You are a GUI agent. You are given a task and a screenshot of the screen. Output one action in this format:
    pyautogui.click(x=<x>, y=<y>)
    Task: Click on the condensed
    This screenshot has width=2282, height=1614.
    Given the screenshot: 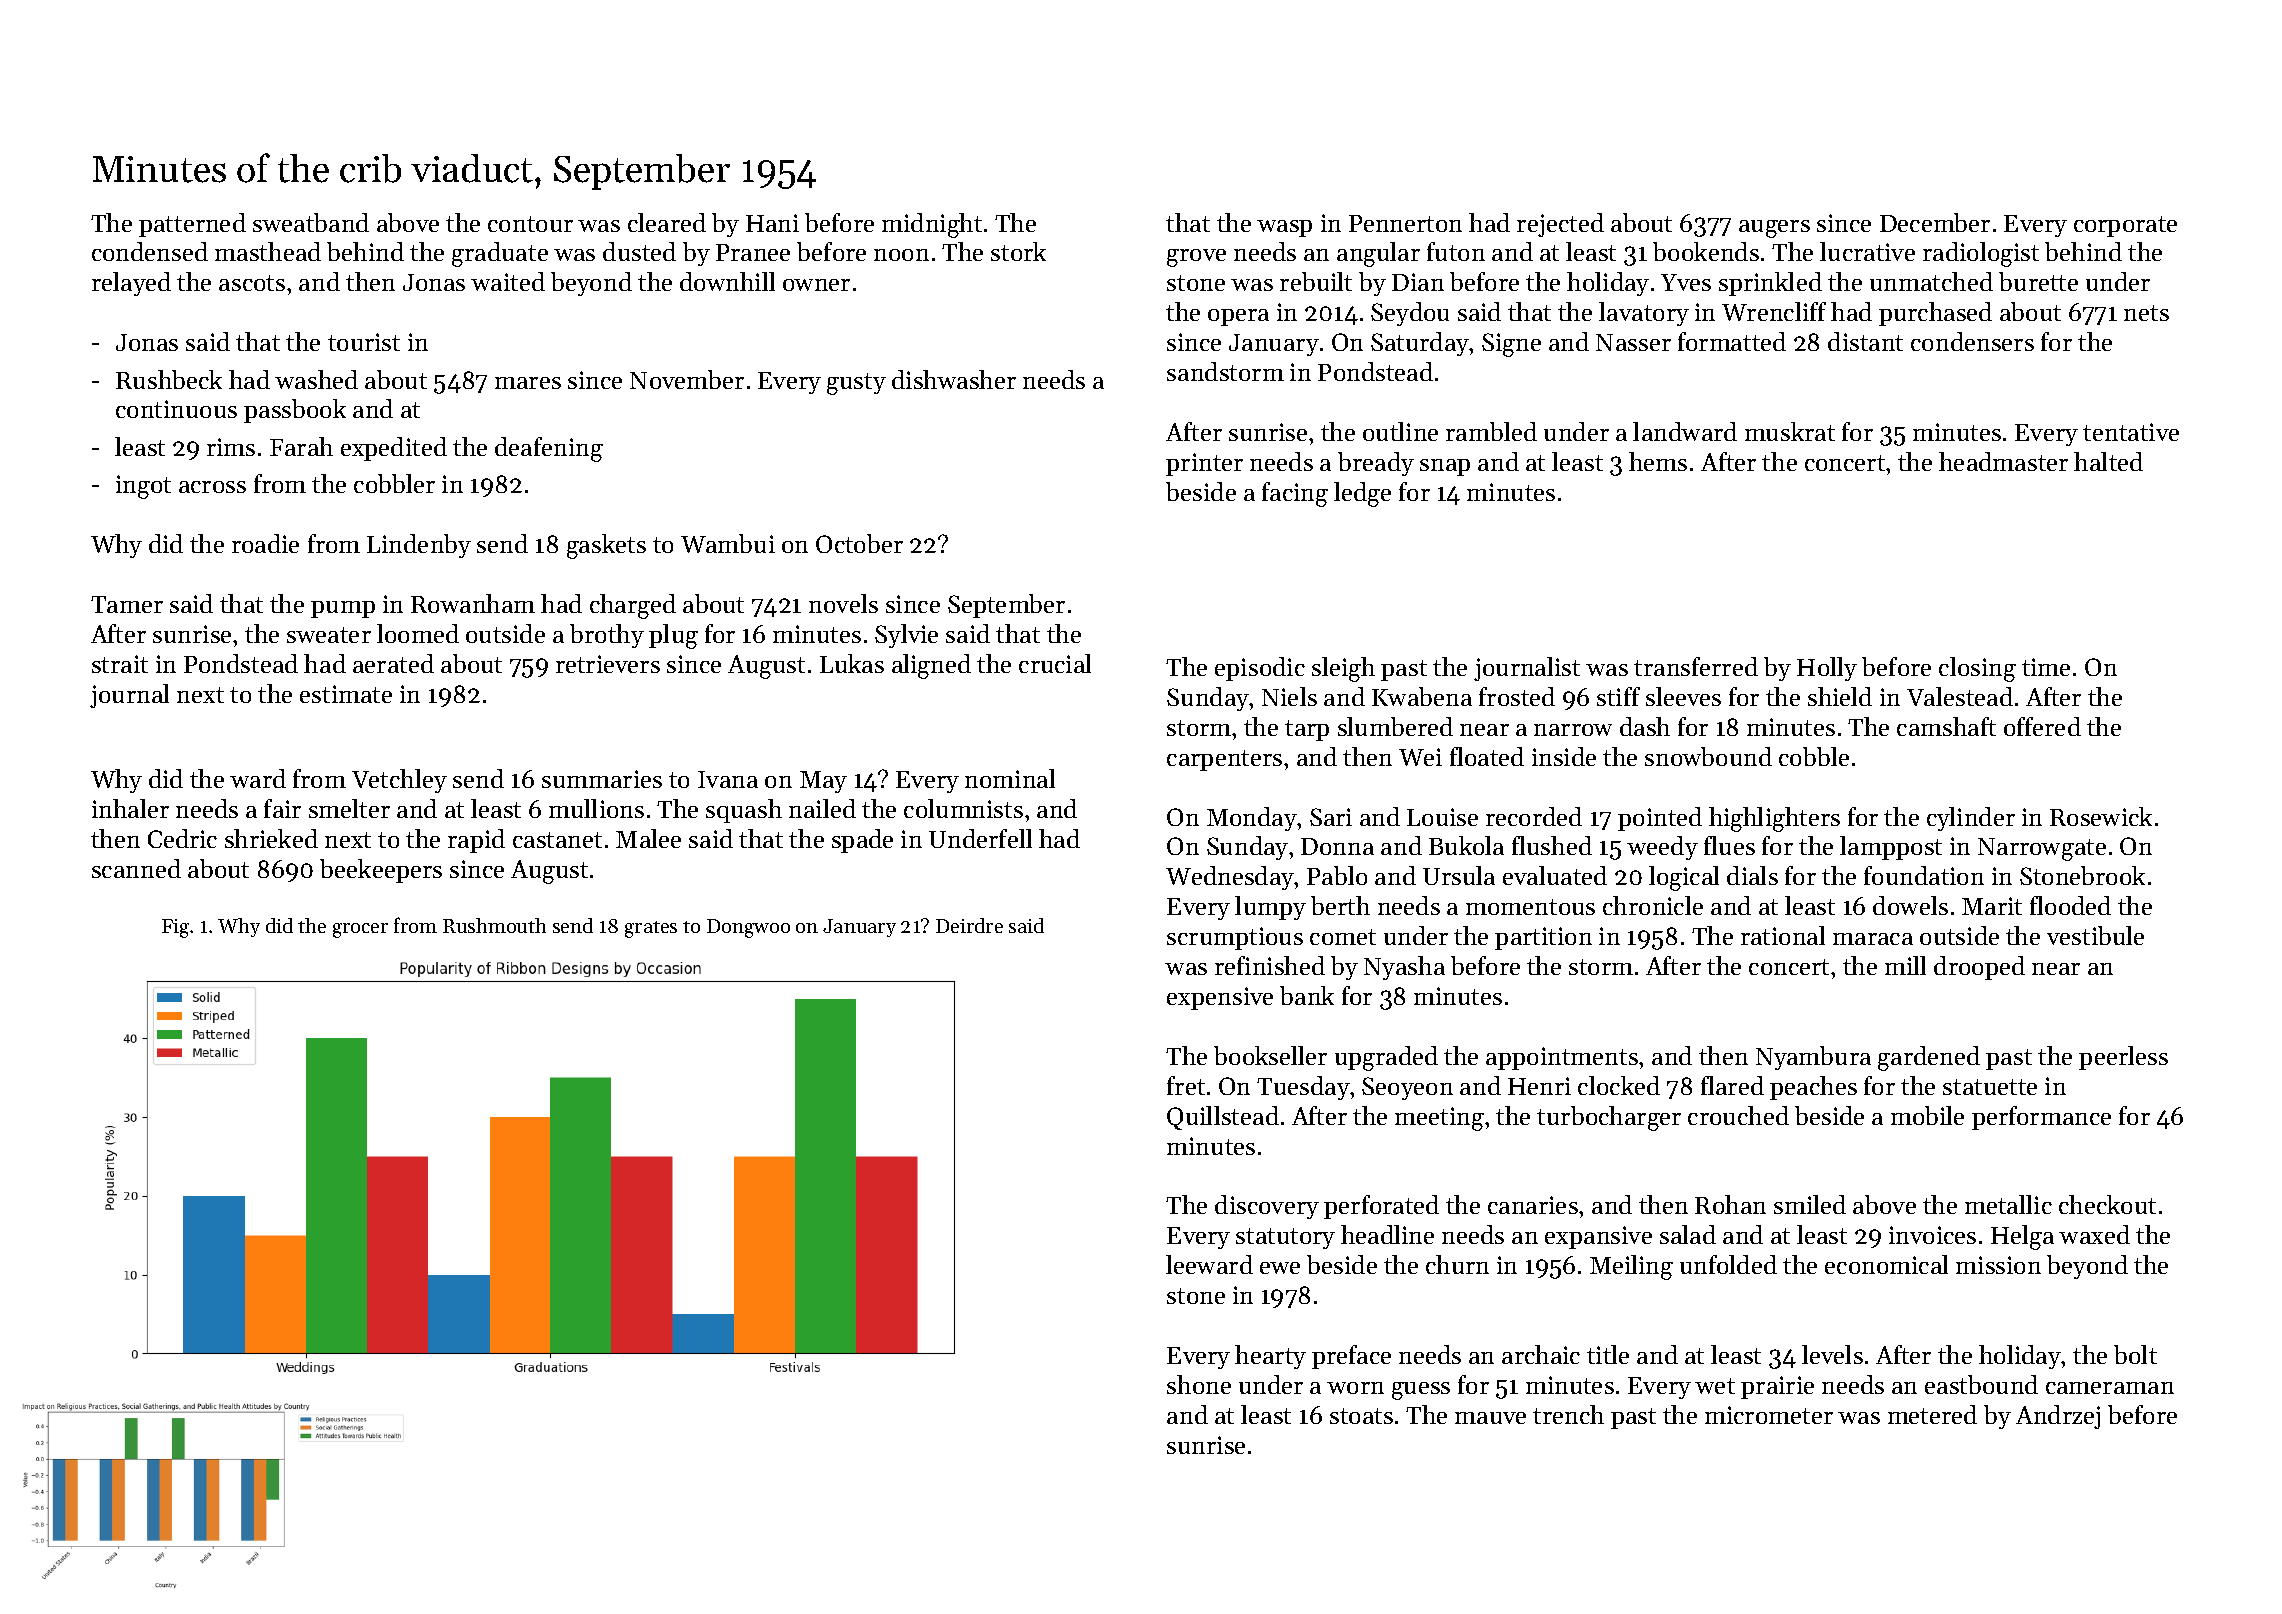 What is the action you would take?
    pyautogui.click(x=150, y=251)
